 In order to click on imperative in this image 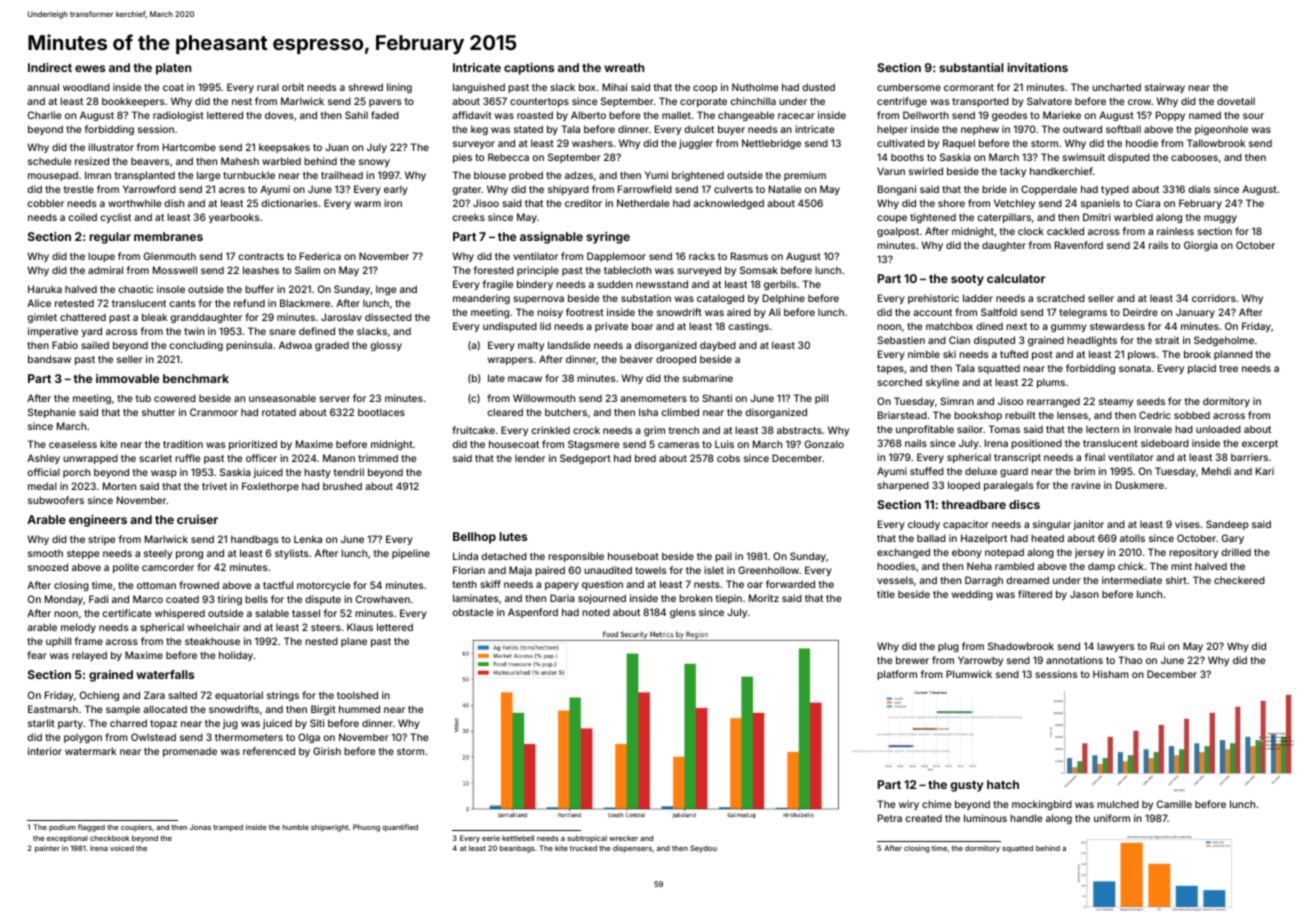, I will do `click(53, 332)`.
